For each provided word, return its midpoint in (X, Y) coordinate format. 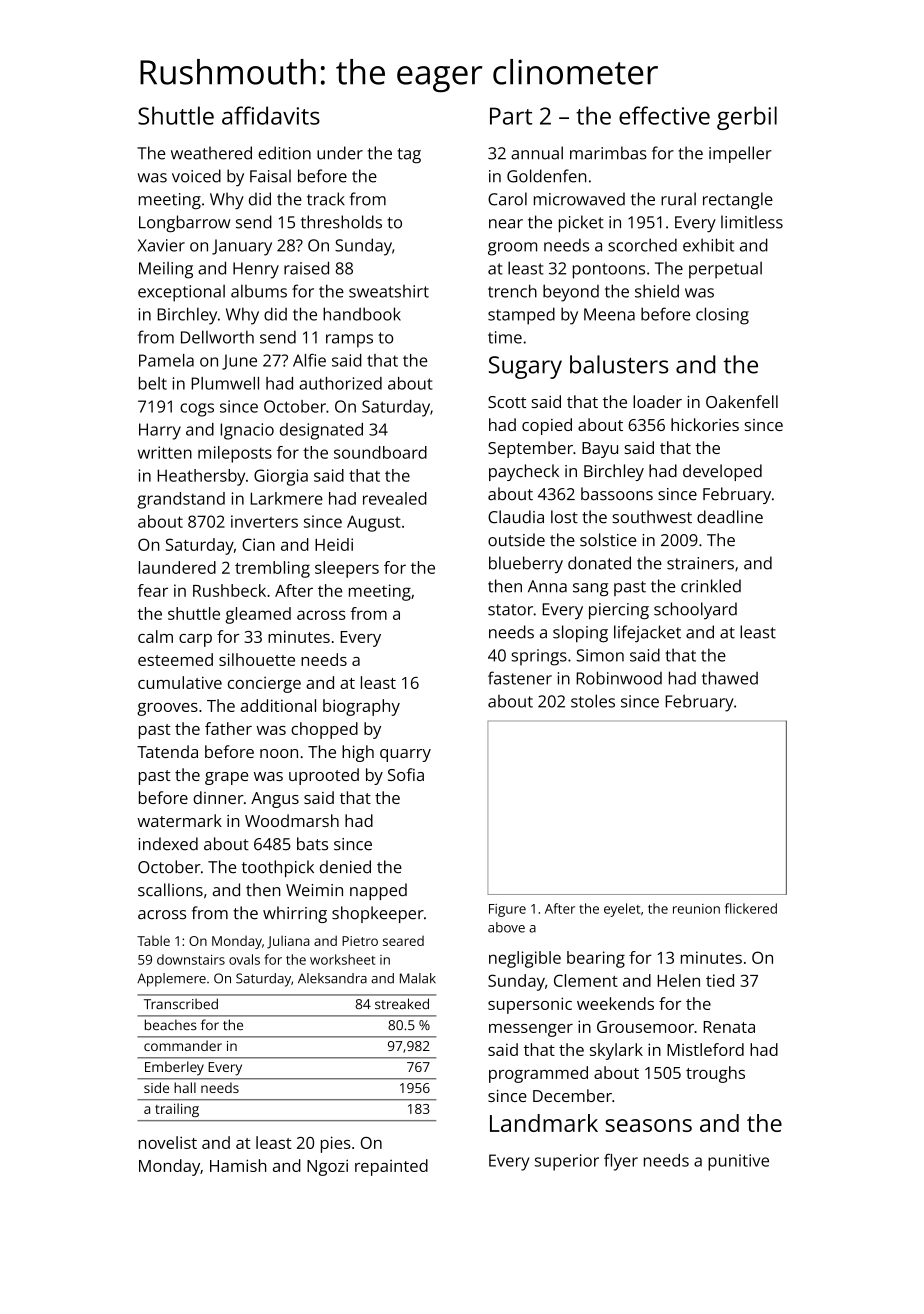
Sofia (406, 774)
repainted (391, 1167)
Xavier (161, 245)
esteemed (175, 659)
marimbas (608, 153)
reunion (696, 909)
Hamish (238, 1165)
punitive (738, 1162)
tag (409, 155)
